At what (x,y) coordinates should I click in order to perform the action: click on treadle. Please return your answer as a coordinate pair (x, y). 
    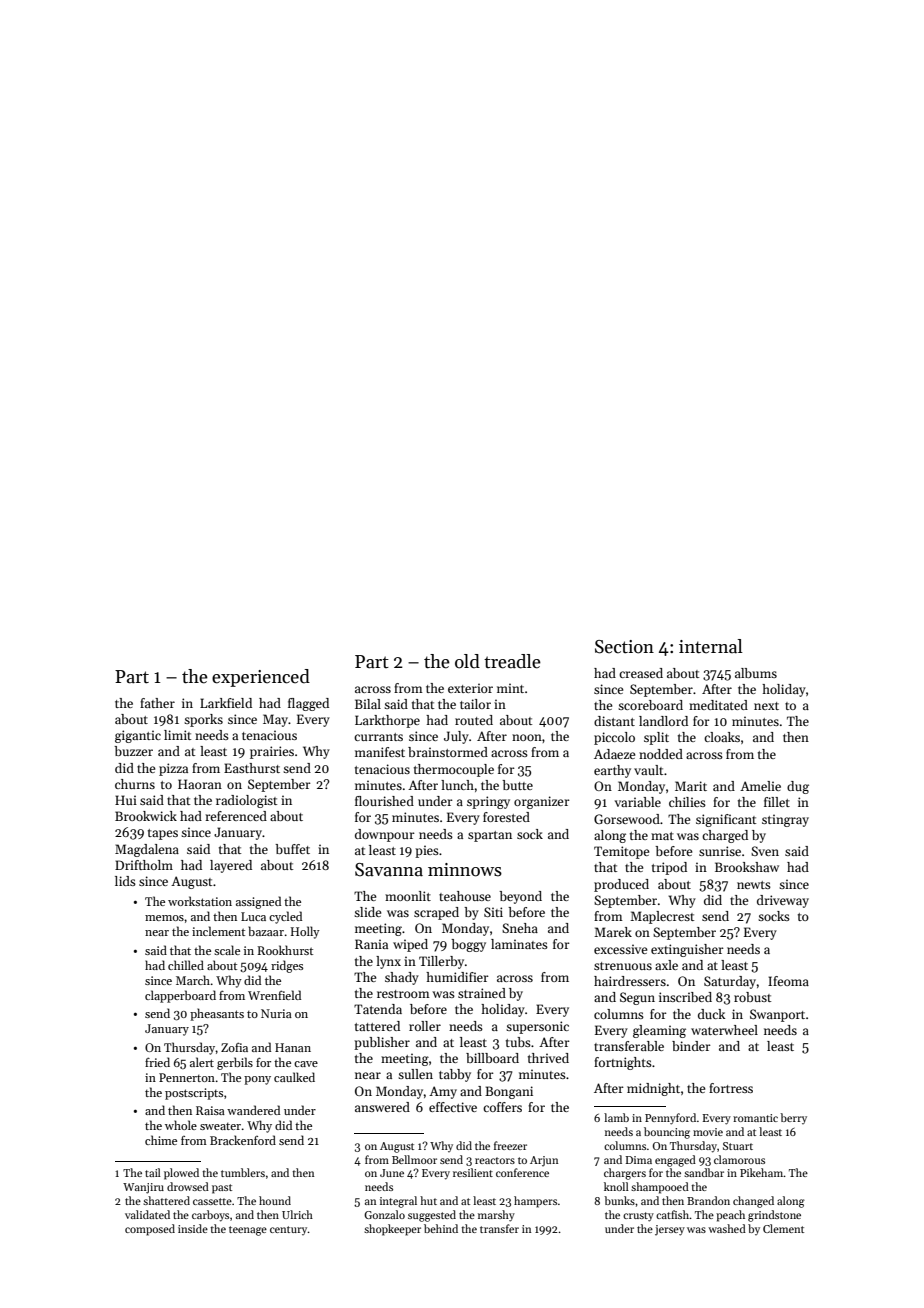
    Looking at the image, I should click on (512, 661).
